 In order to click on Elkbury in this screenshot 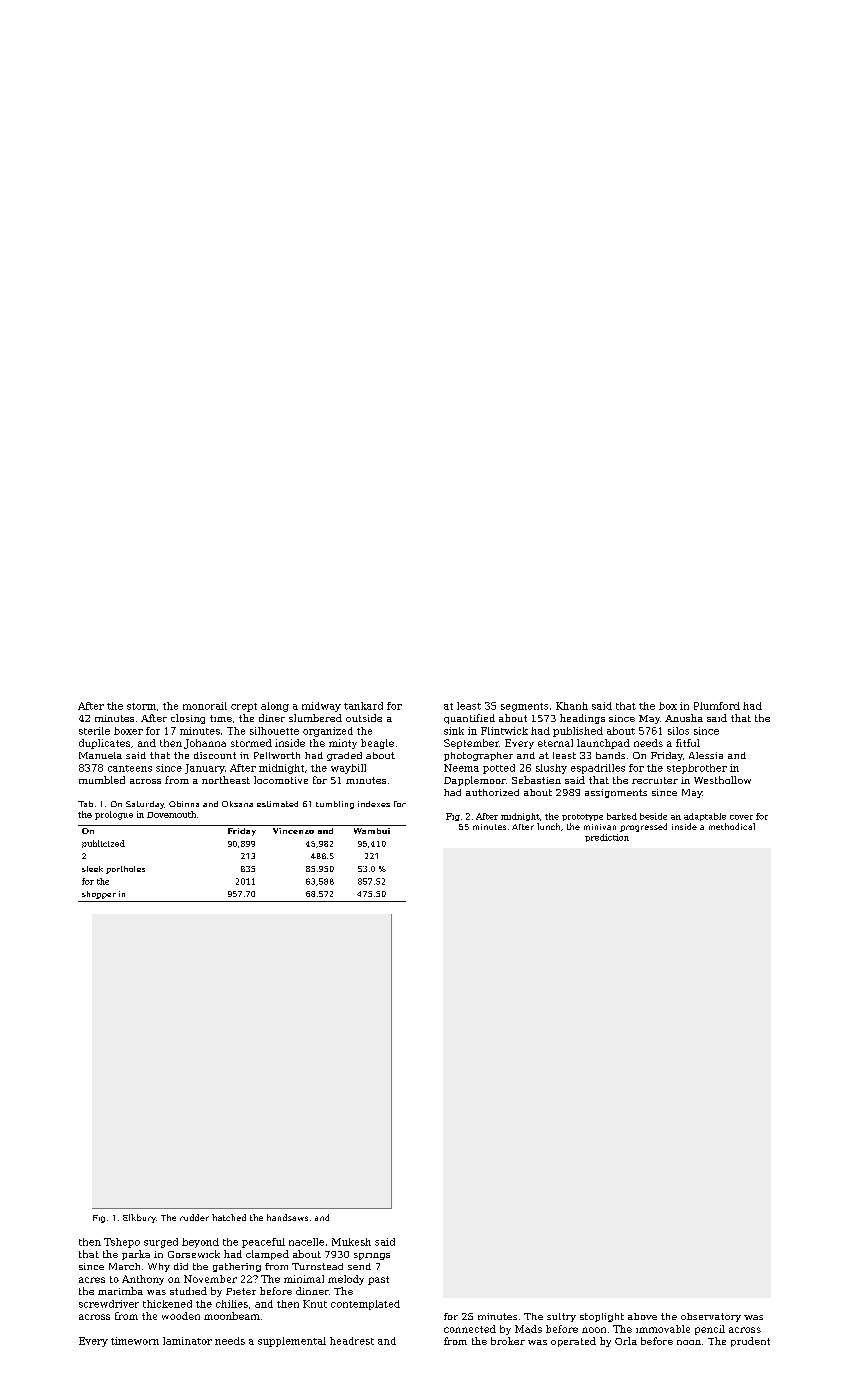, I will do `click(139, 1218)`.
